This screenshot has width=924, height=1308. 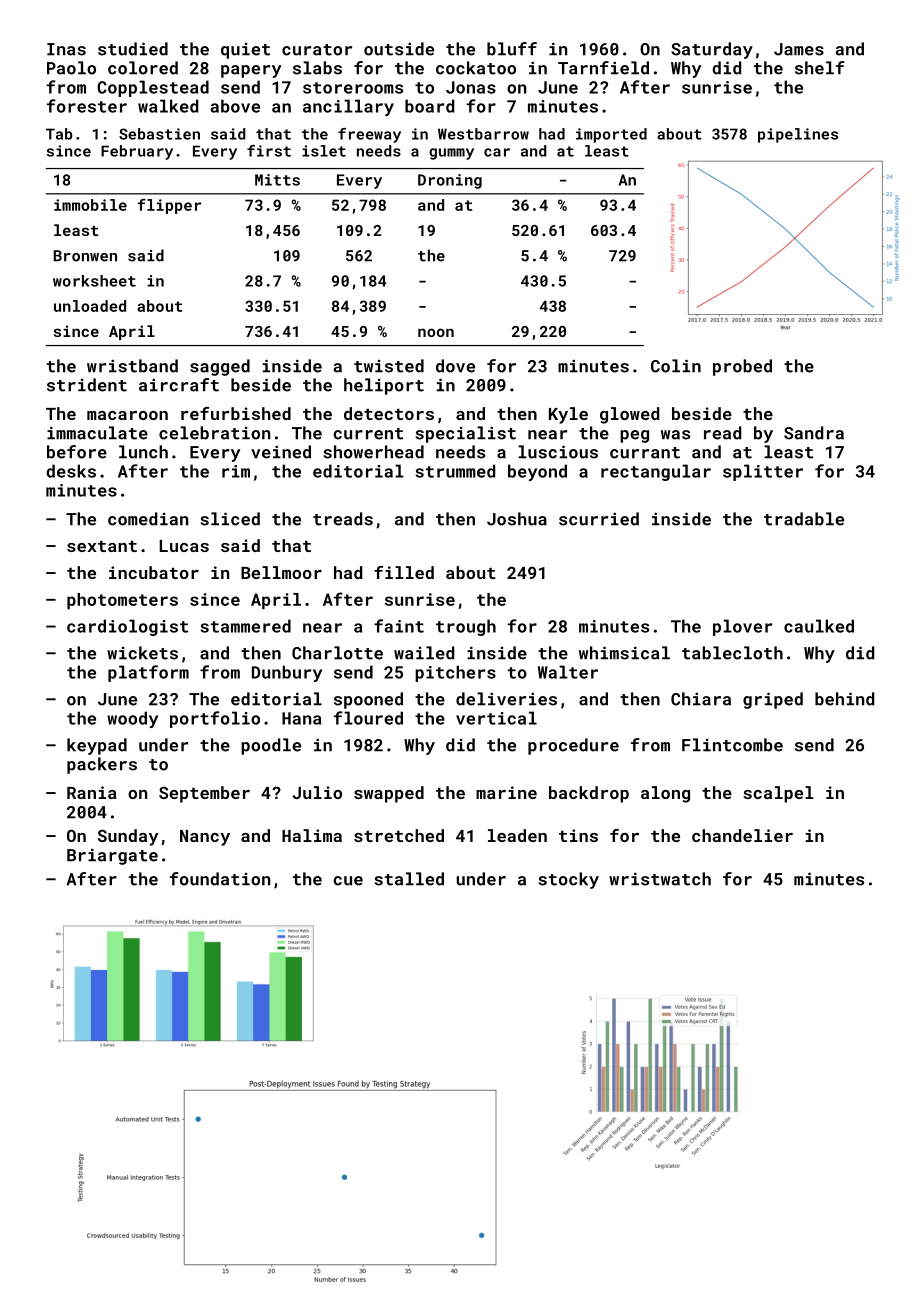 What do you see at coordinates (506, 699) in the screenshot?
I see `deliveries` at bounding box center [506, 699].
